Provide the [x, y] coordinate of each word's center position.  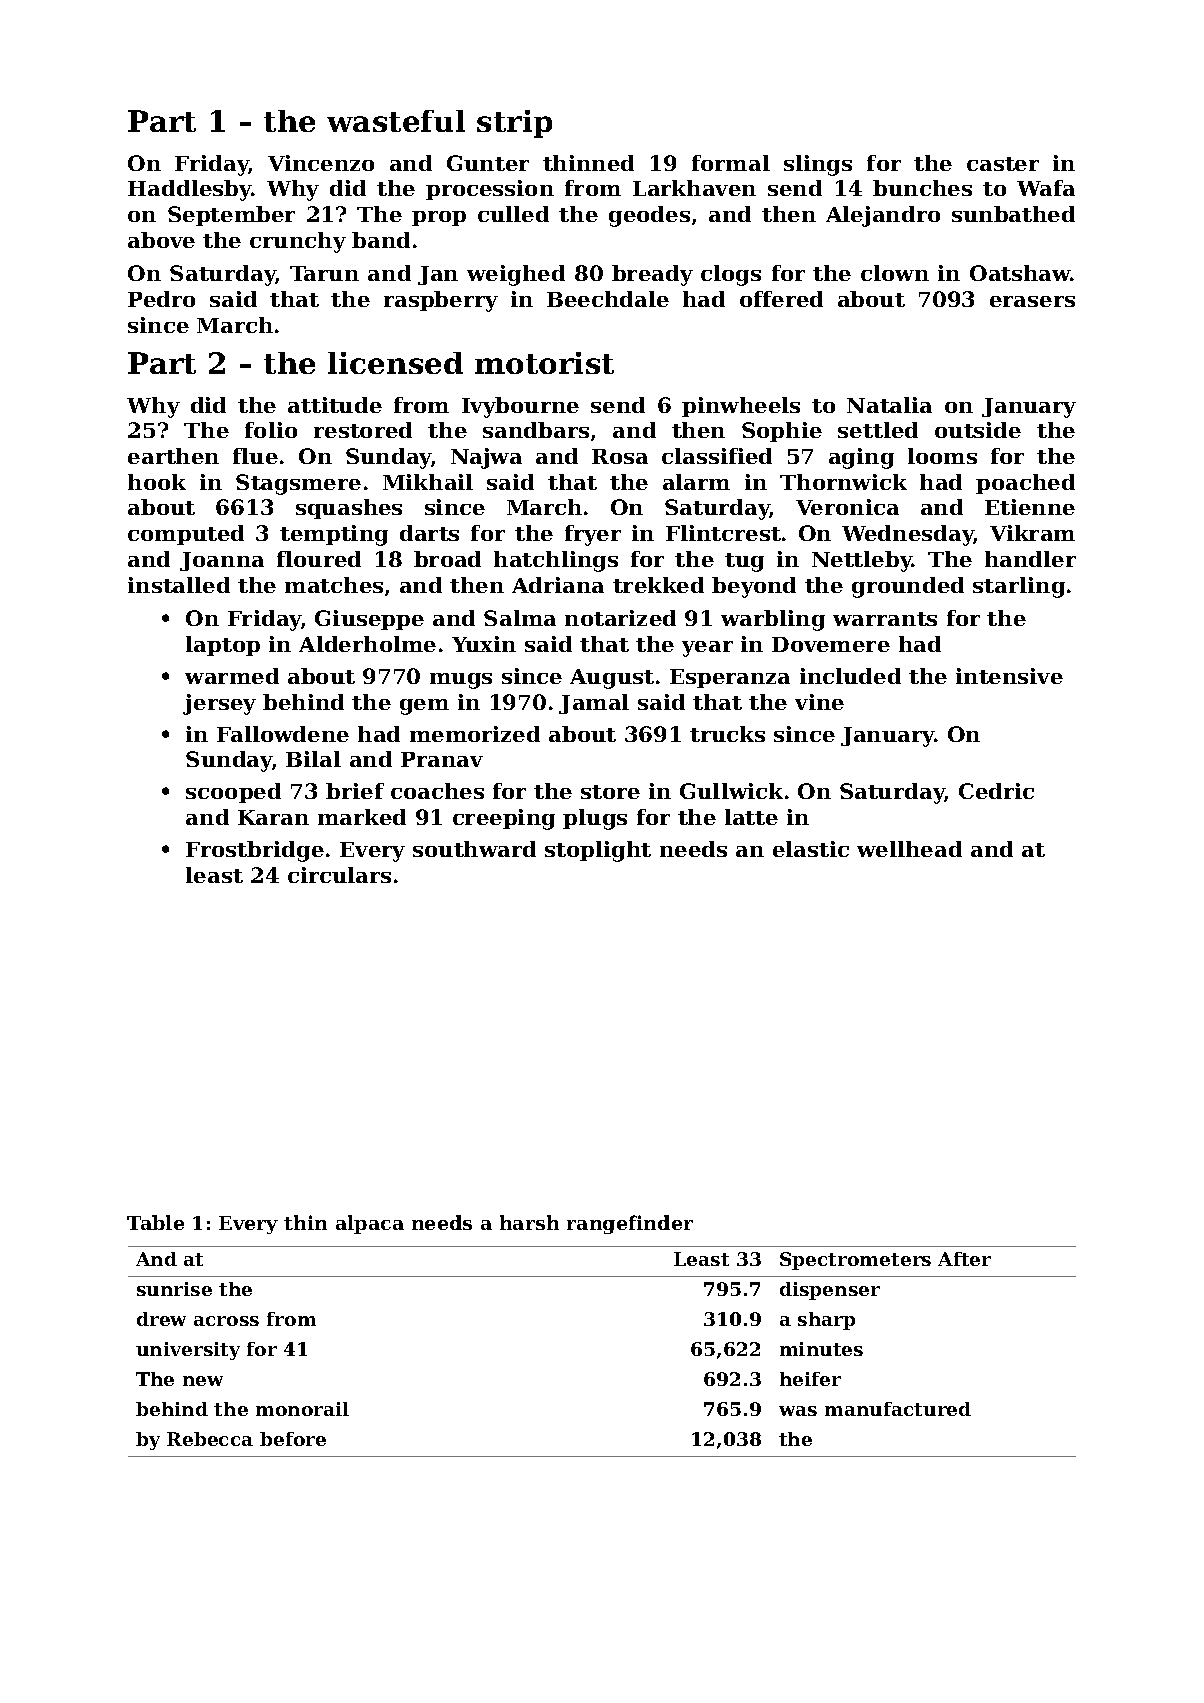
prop [439, 218]
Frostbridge [255, 851]
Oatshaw [1020, 273]
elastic [811, 849]
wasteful [396, 121]
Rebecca [210, 1439]
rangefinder [630, 1224]
